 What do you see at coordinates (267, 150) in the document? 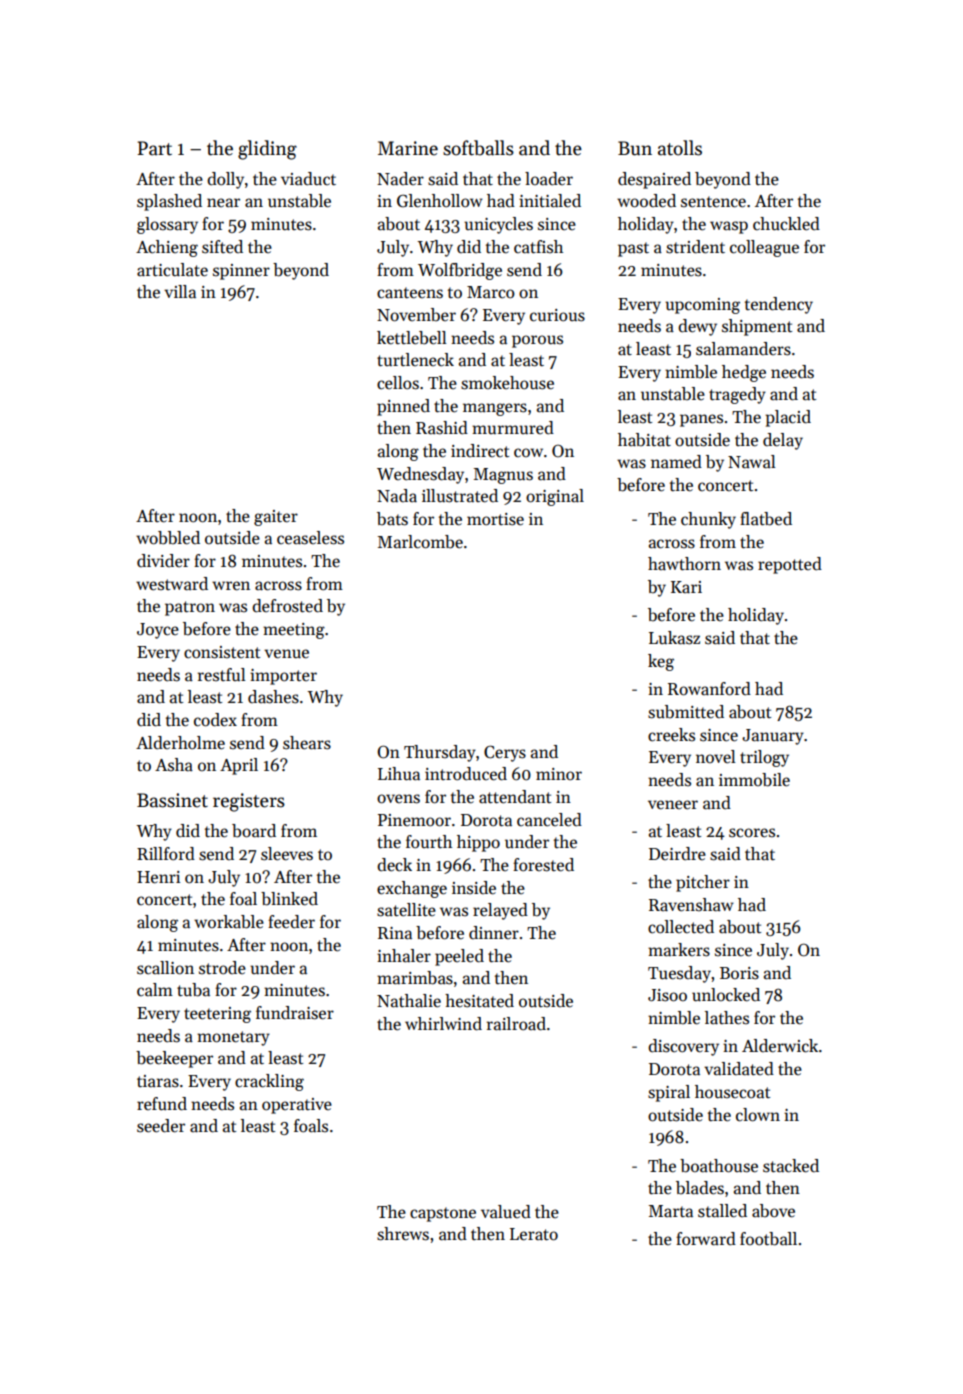
I see `gliding` at bounding box center [267, 150].
